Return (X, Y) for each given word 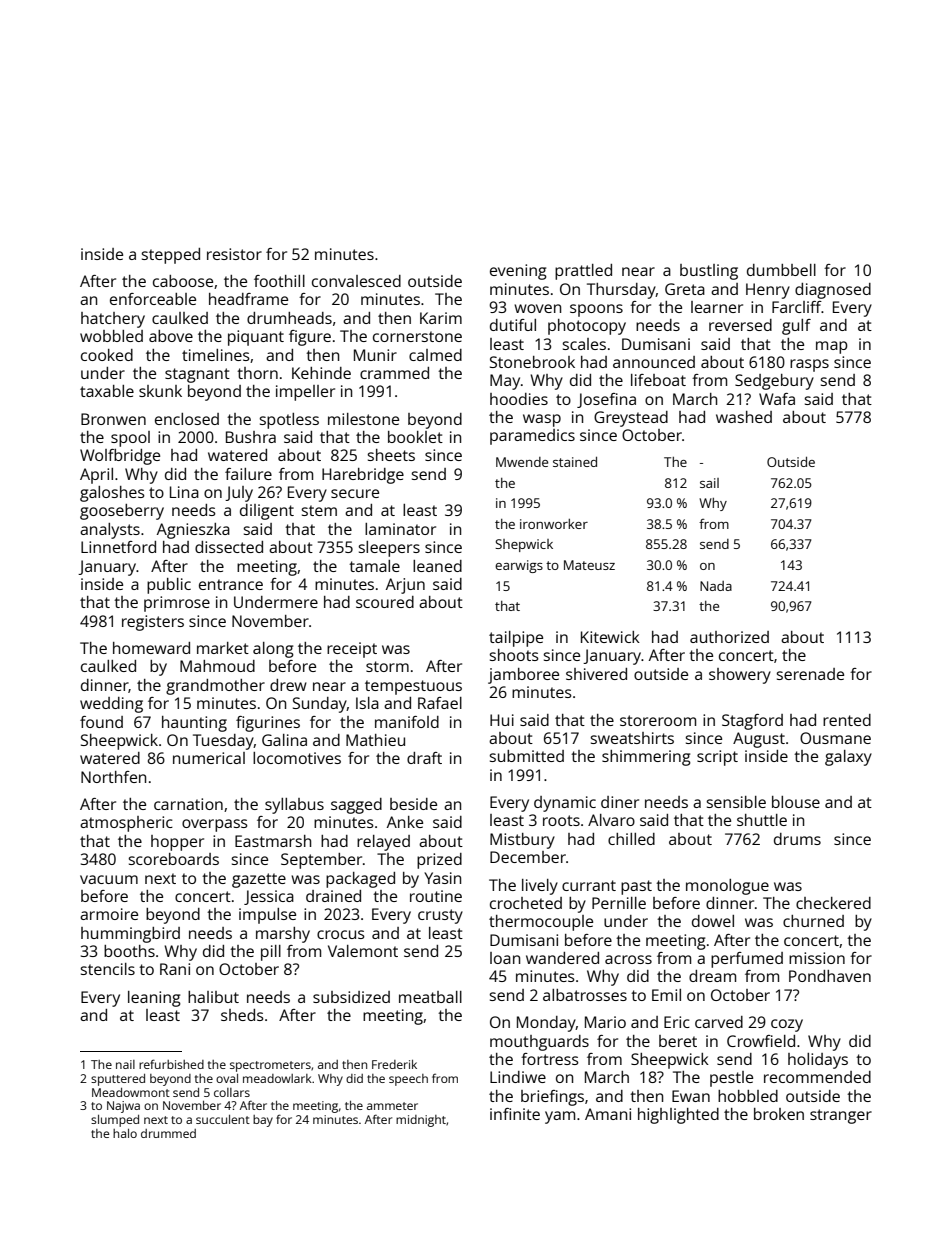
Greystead (631, 419)
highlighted (678, 1116)
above (171, 336)
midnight (421, 1121)
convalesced (356, 281)
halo (125, 1133)
